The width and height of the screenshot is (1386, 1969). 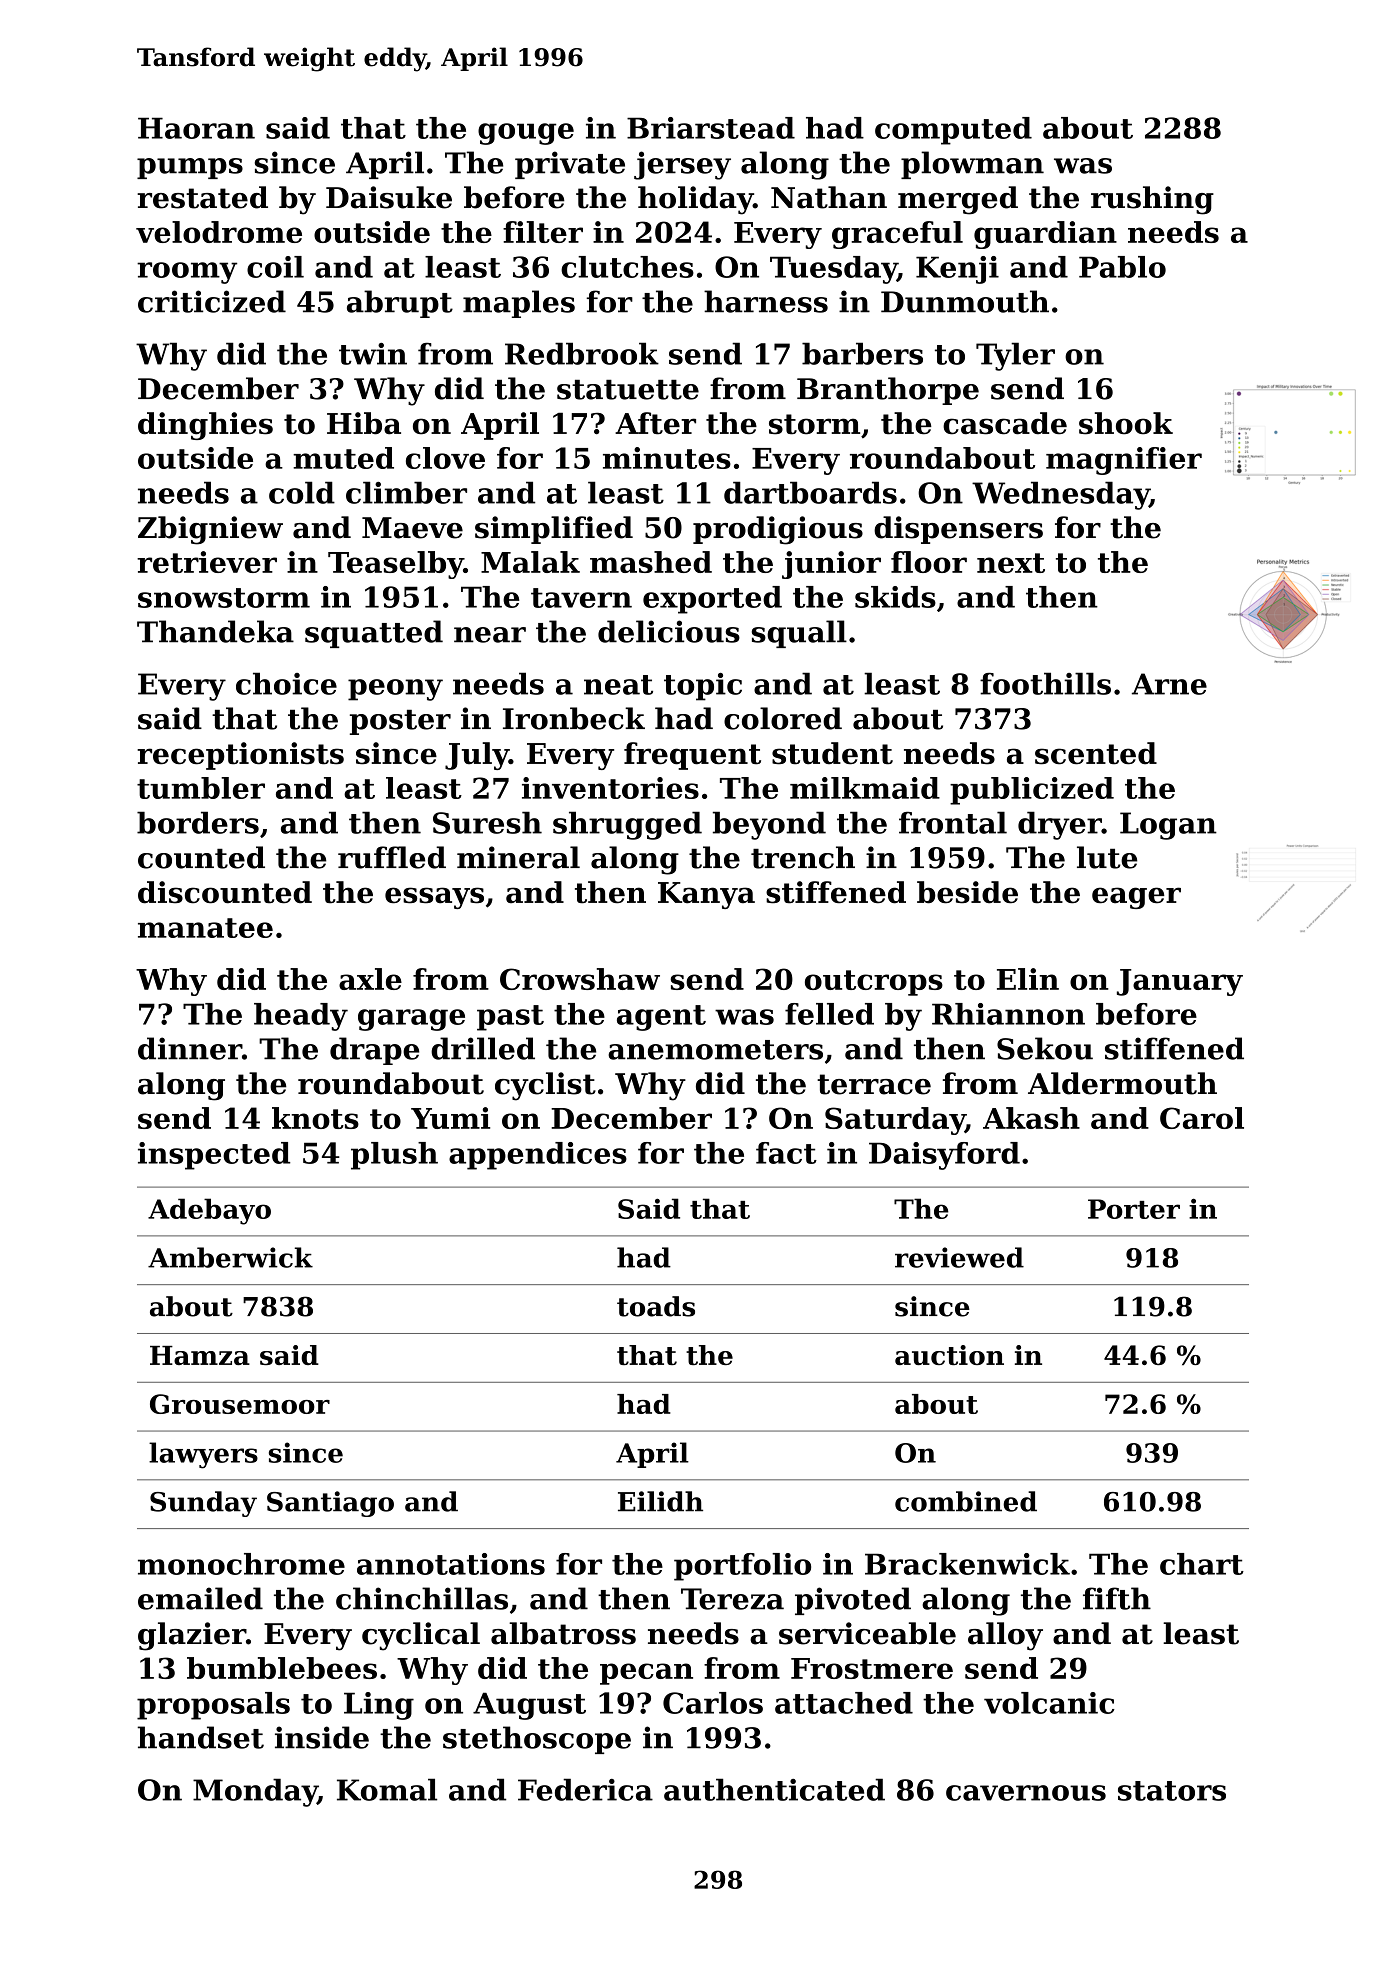 I want to click on Briarstead, so click(x=711, y=128).
